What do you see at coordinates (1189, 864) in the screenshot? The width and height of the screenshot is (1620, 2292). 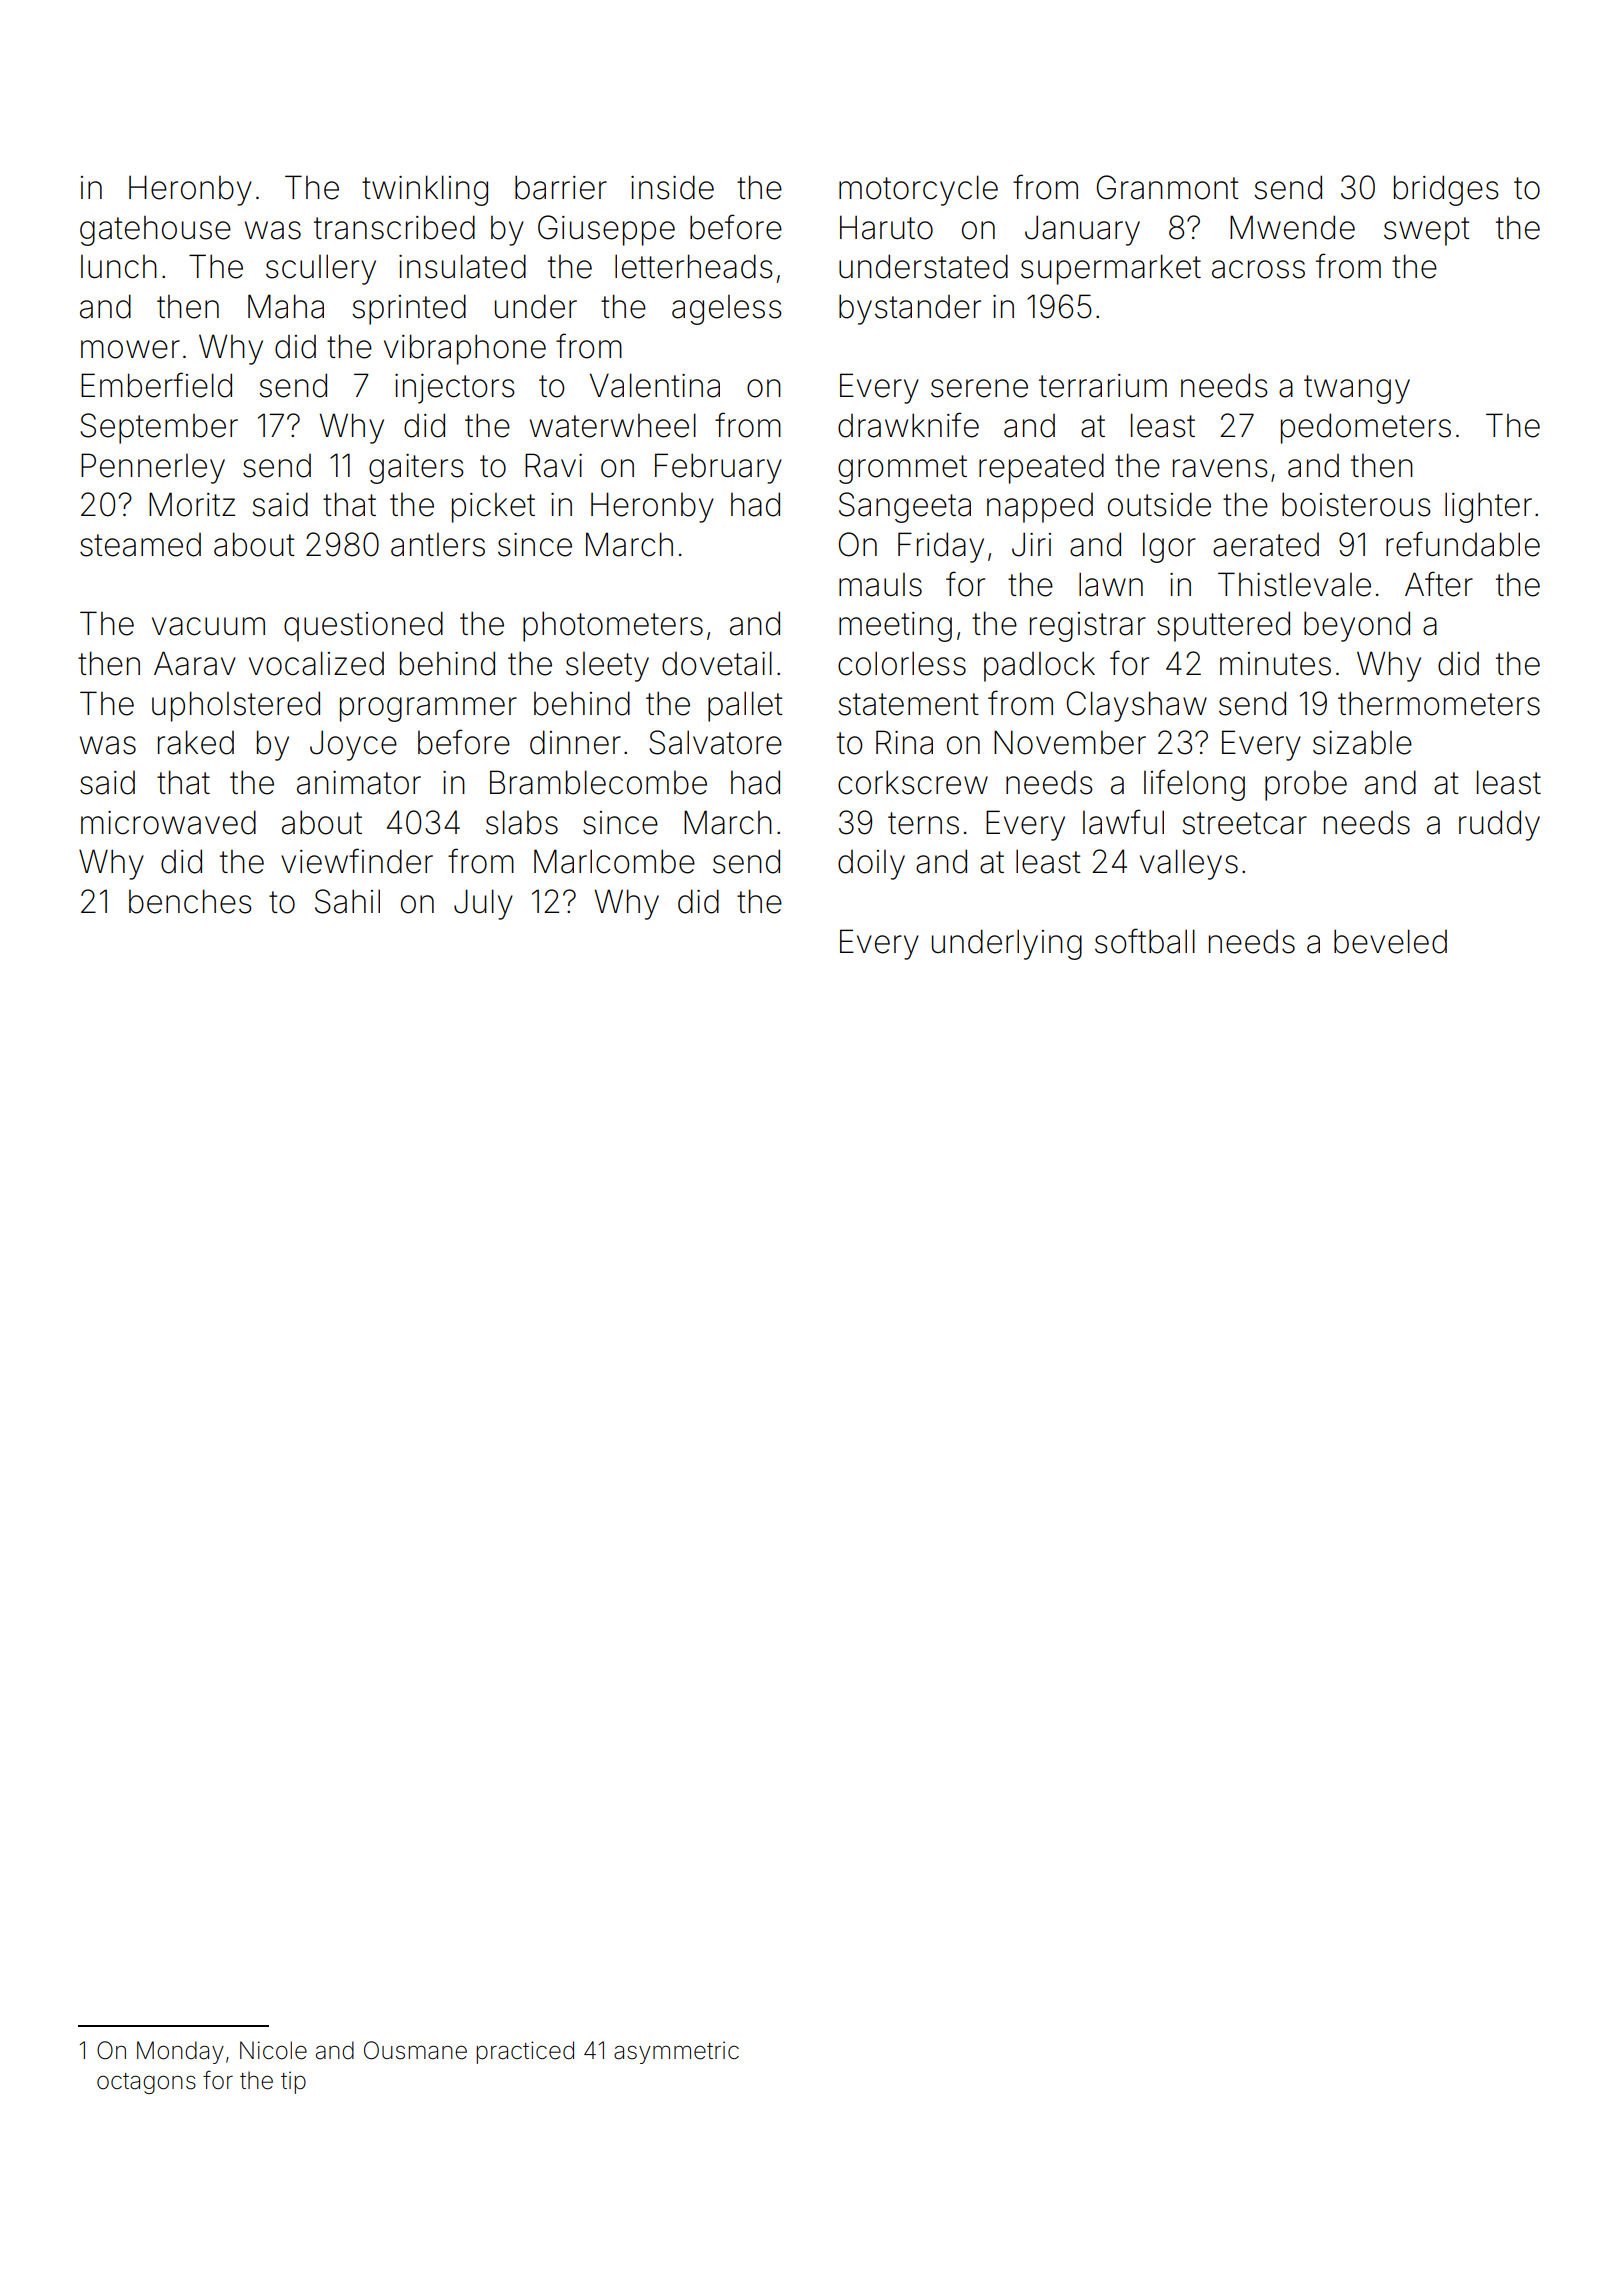 I see `valleys` at bounding box center [1189, 864].
